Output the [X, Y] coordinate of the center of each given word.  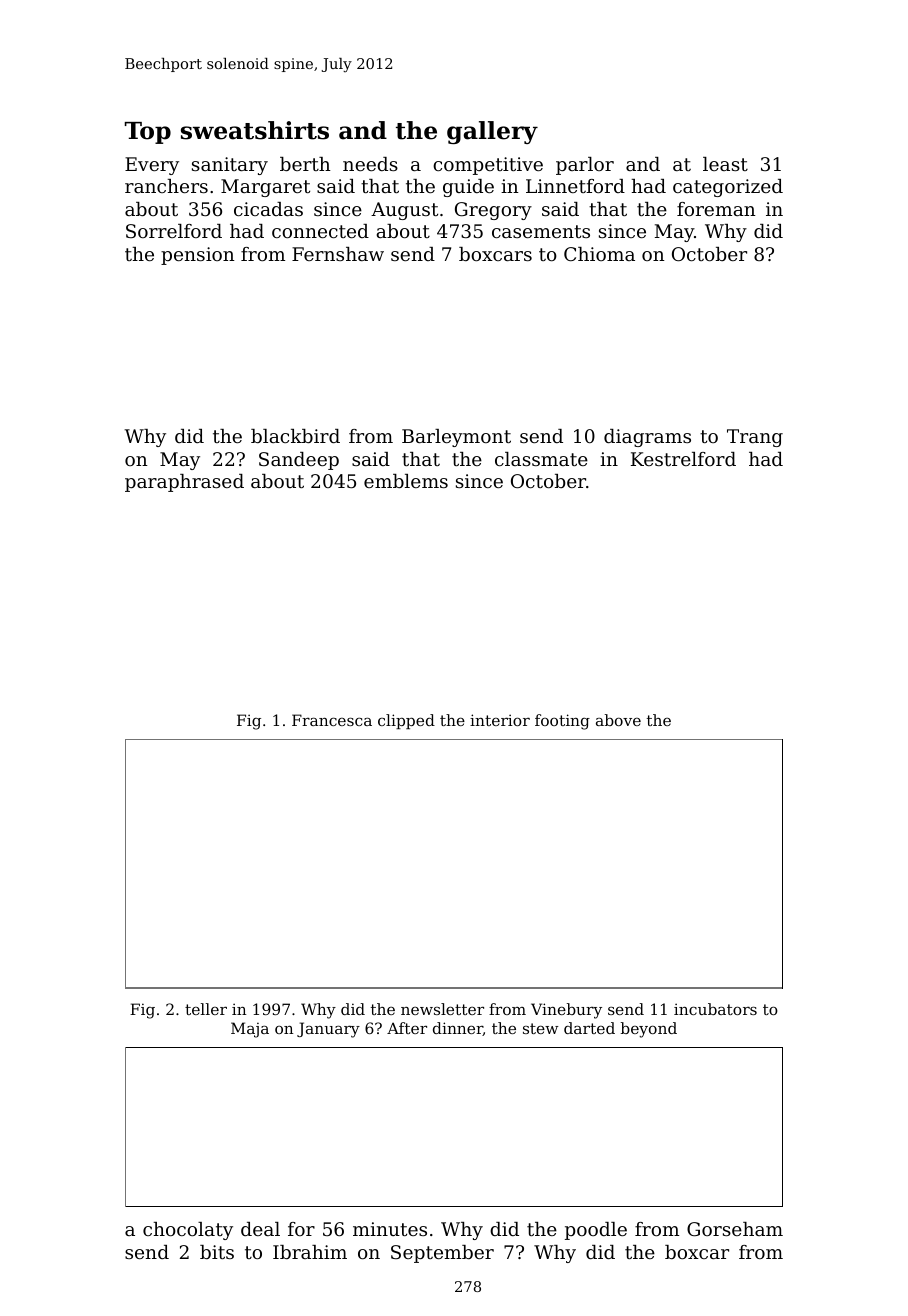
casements [541, 231]
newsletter [442, 1009]
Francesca [332, 720]
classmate [541, 459]
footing [562, 722]
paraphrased [184, 483]
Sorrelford [174, 231]
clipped [406, 721]
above [618, 720]
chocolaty [188, 1231]
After [407, 1028]
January [328, 1030]
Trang [755, 438]
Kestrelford [683, 459]
